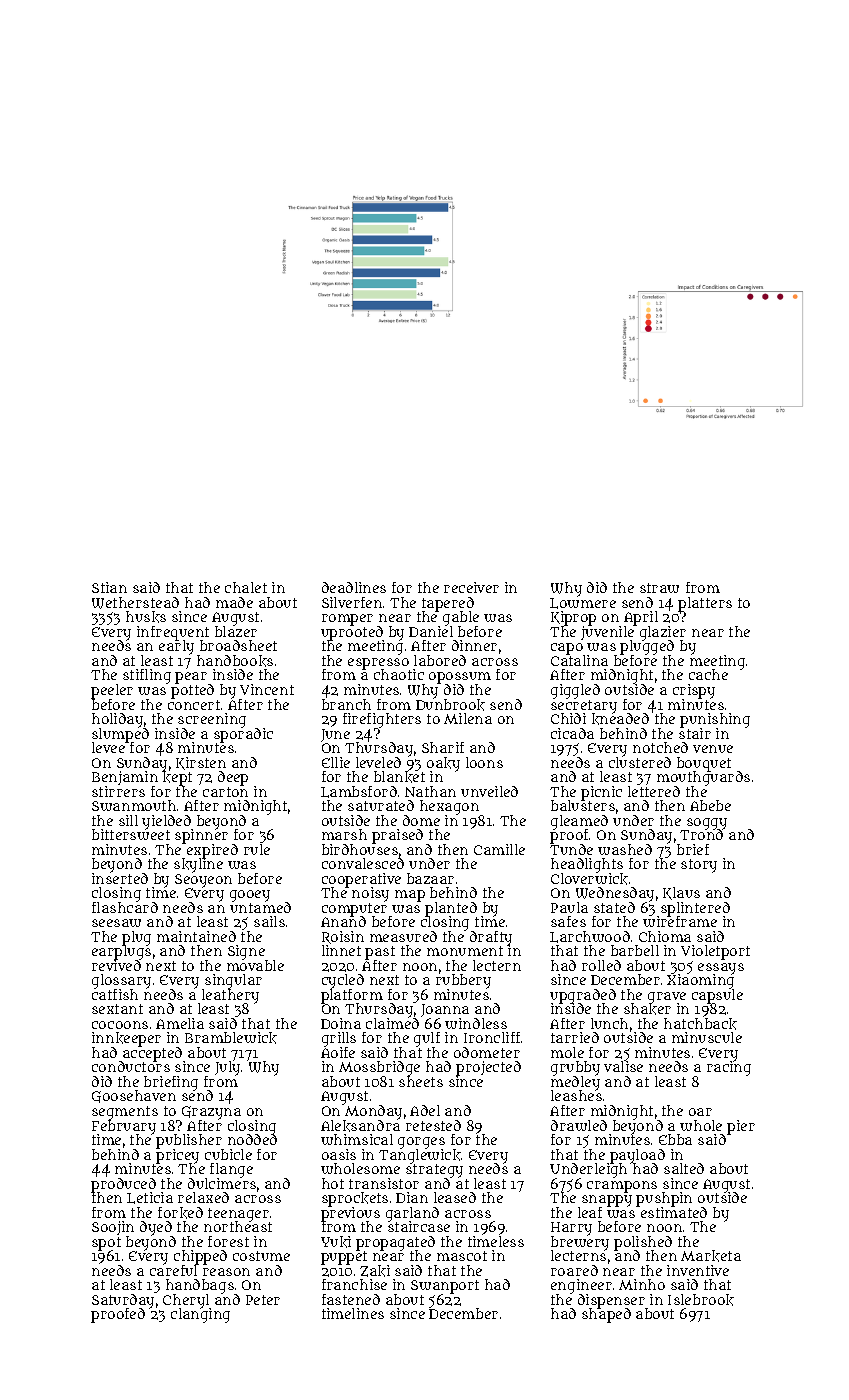 The width and height of the screenshot is (849, 1400). What do you see at coordinates (211, 1113) in the screenshot?
I see `Grazyna` at bounding box center [211, 1113].
